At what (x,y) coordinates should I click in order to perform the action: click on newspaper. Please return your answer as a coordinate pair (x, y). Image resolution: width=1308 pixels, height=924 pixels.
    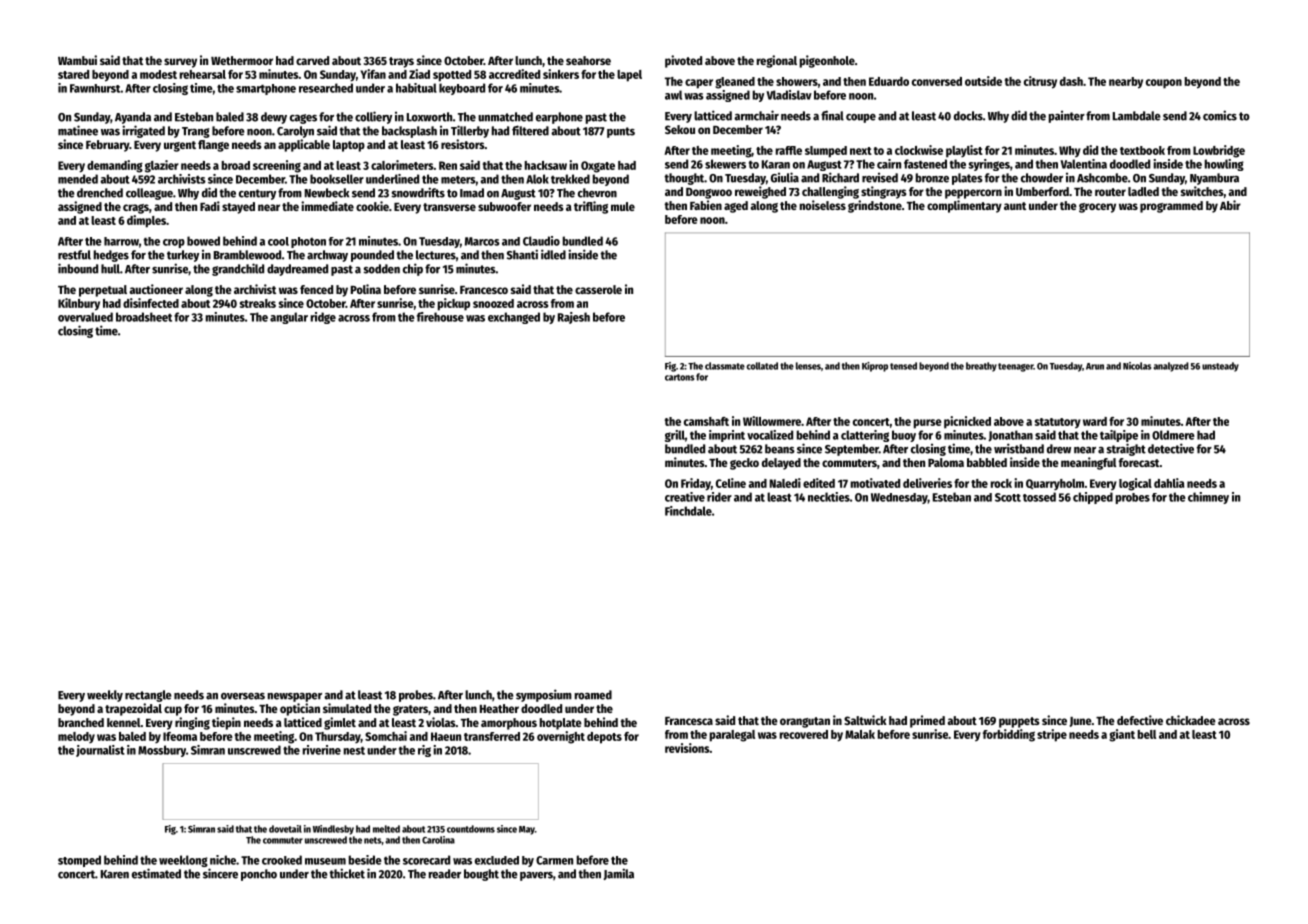
    Looking at the image, I should click on (295, 697).
